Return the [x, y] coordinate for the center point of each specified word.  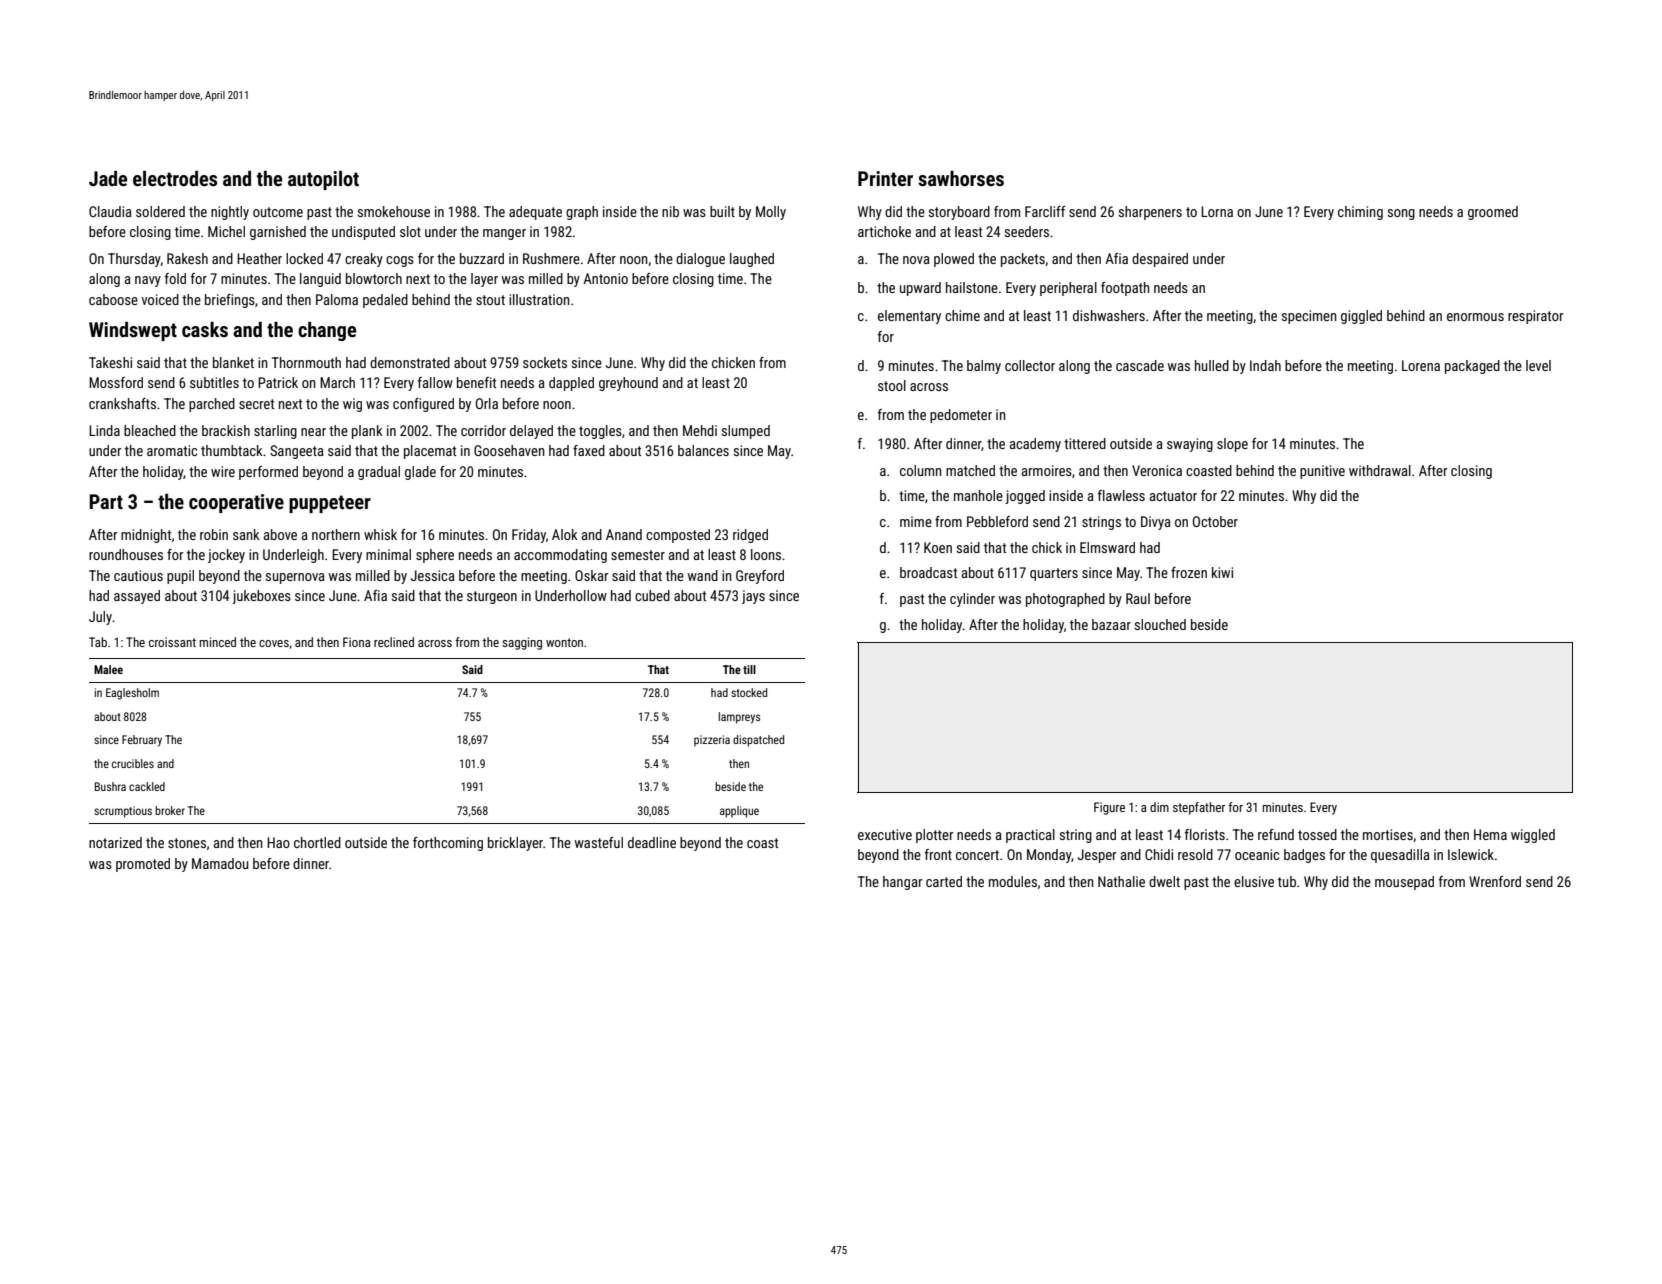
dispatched [758, 741]
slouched [1160, 624]
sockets [545, 362]
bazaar [1111, 624]
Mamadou [220, 863]
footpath [1125, 289]
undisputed [363, 233]
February [142, 741]
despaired [1160, 260]
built [722, 211]
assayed [137, 597]
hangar [902, 883]
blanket [233, 362]
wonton [564, 642]
